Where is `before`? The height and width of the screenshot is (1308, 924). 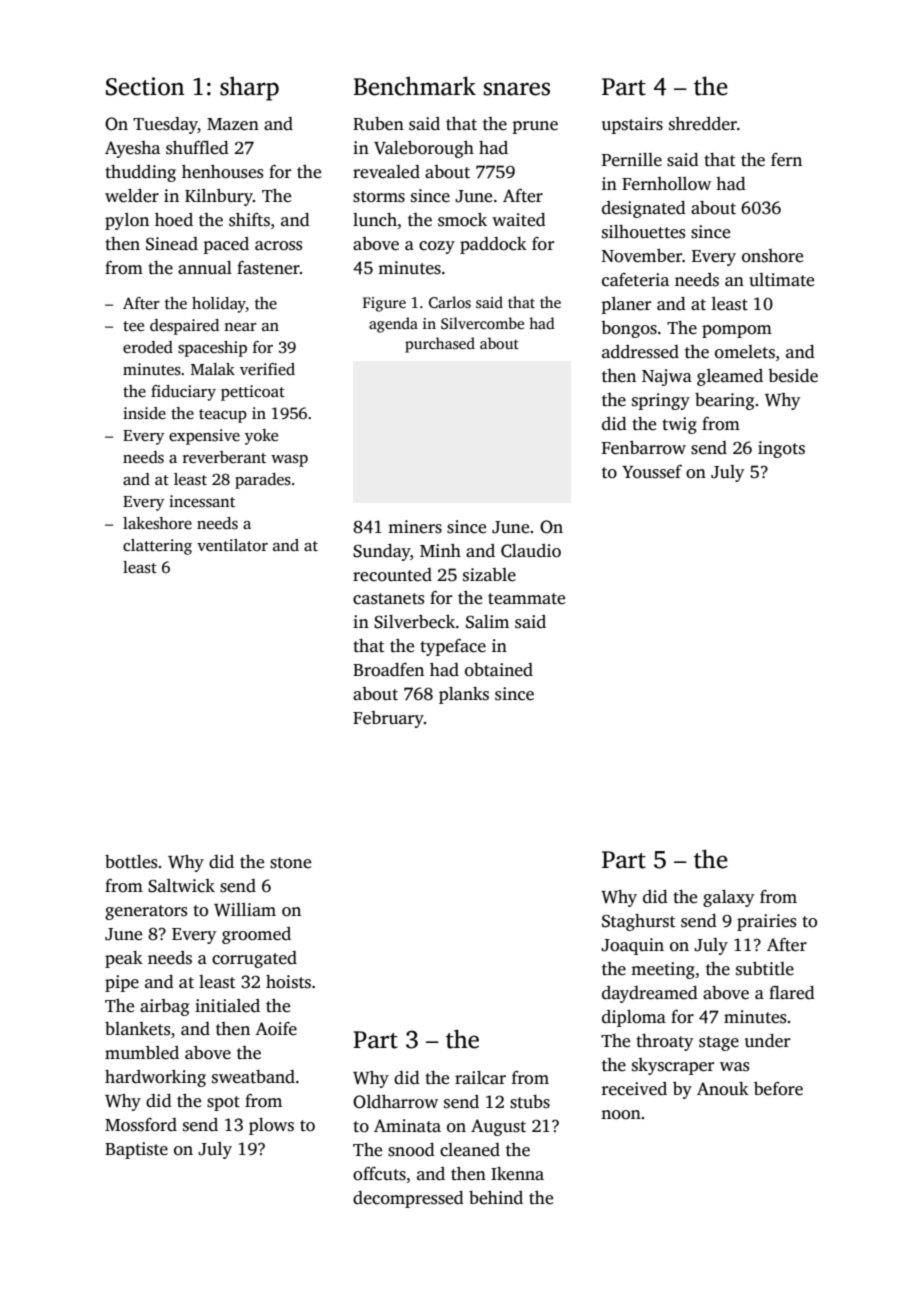
before is located at coordinates (778, 1089).
